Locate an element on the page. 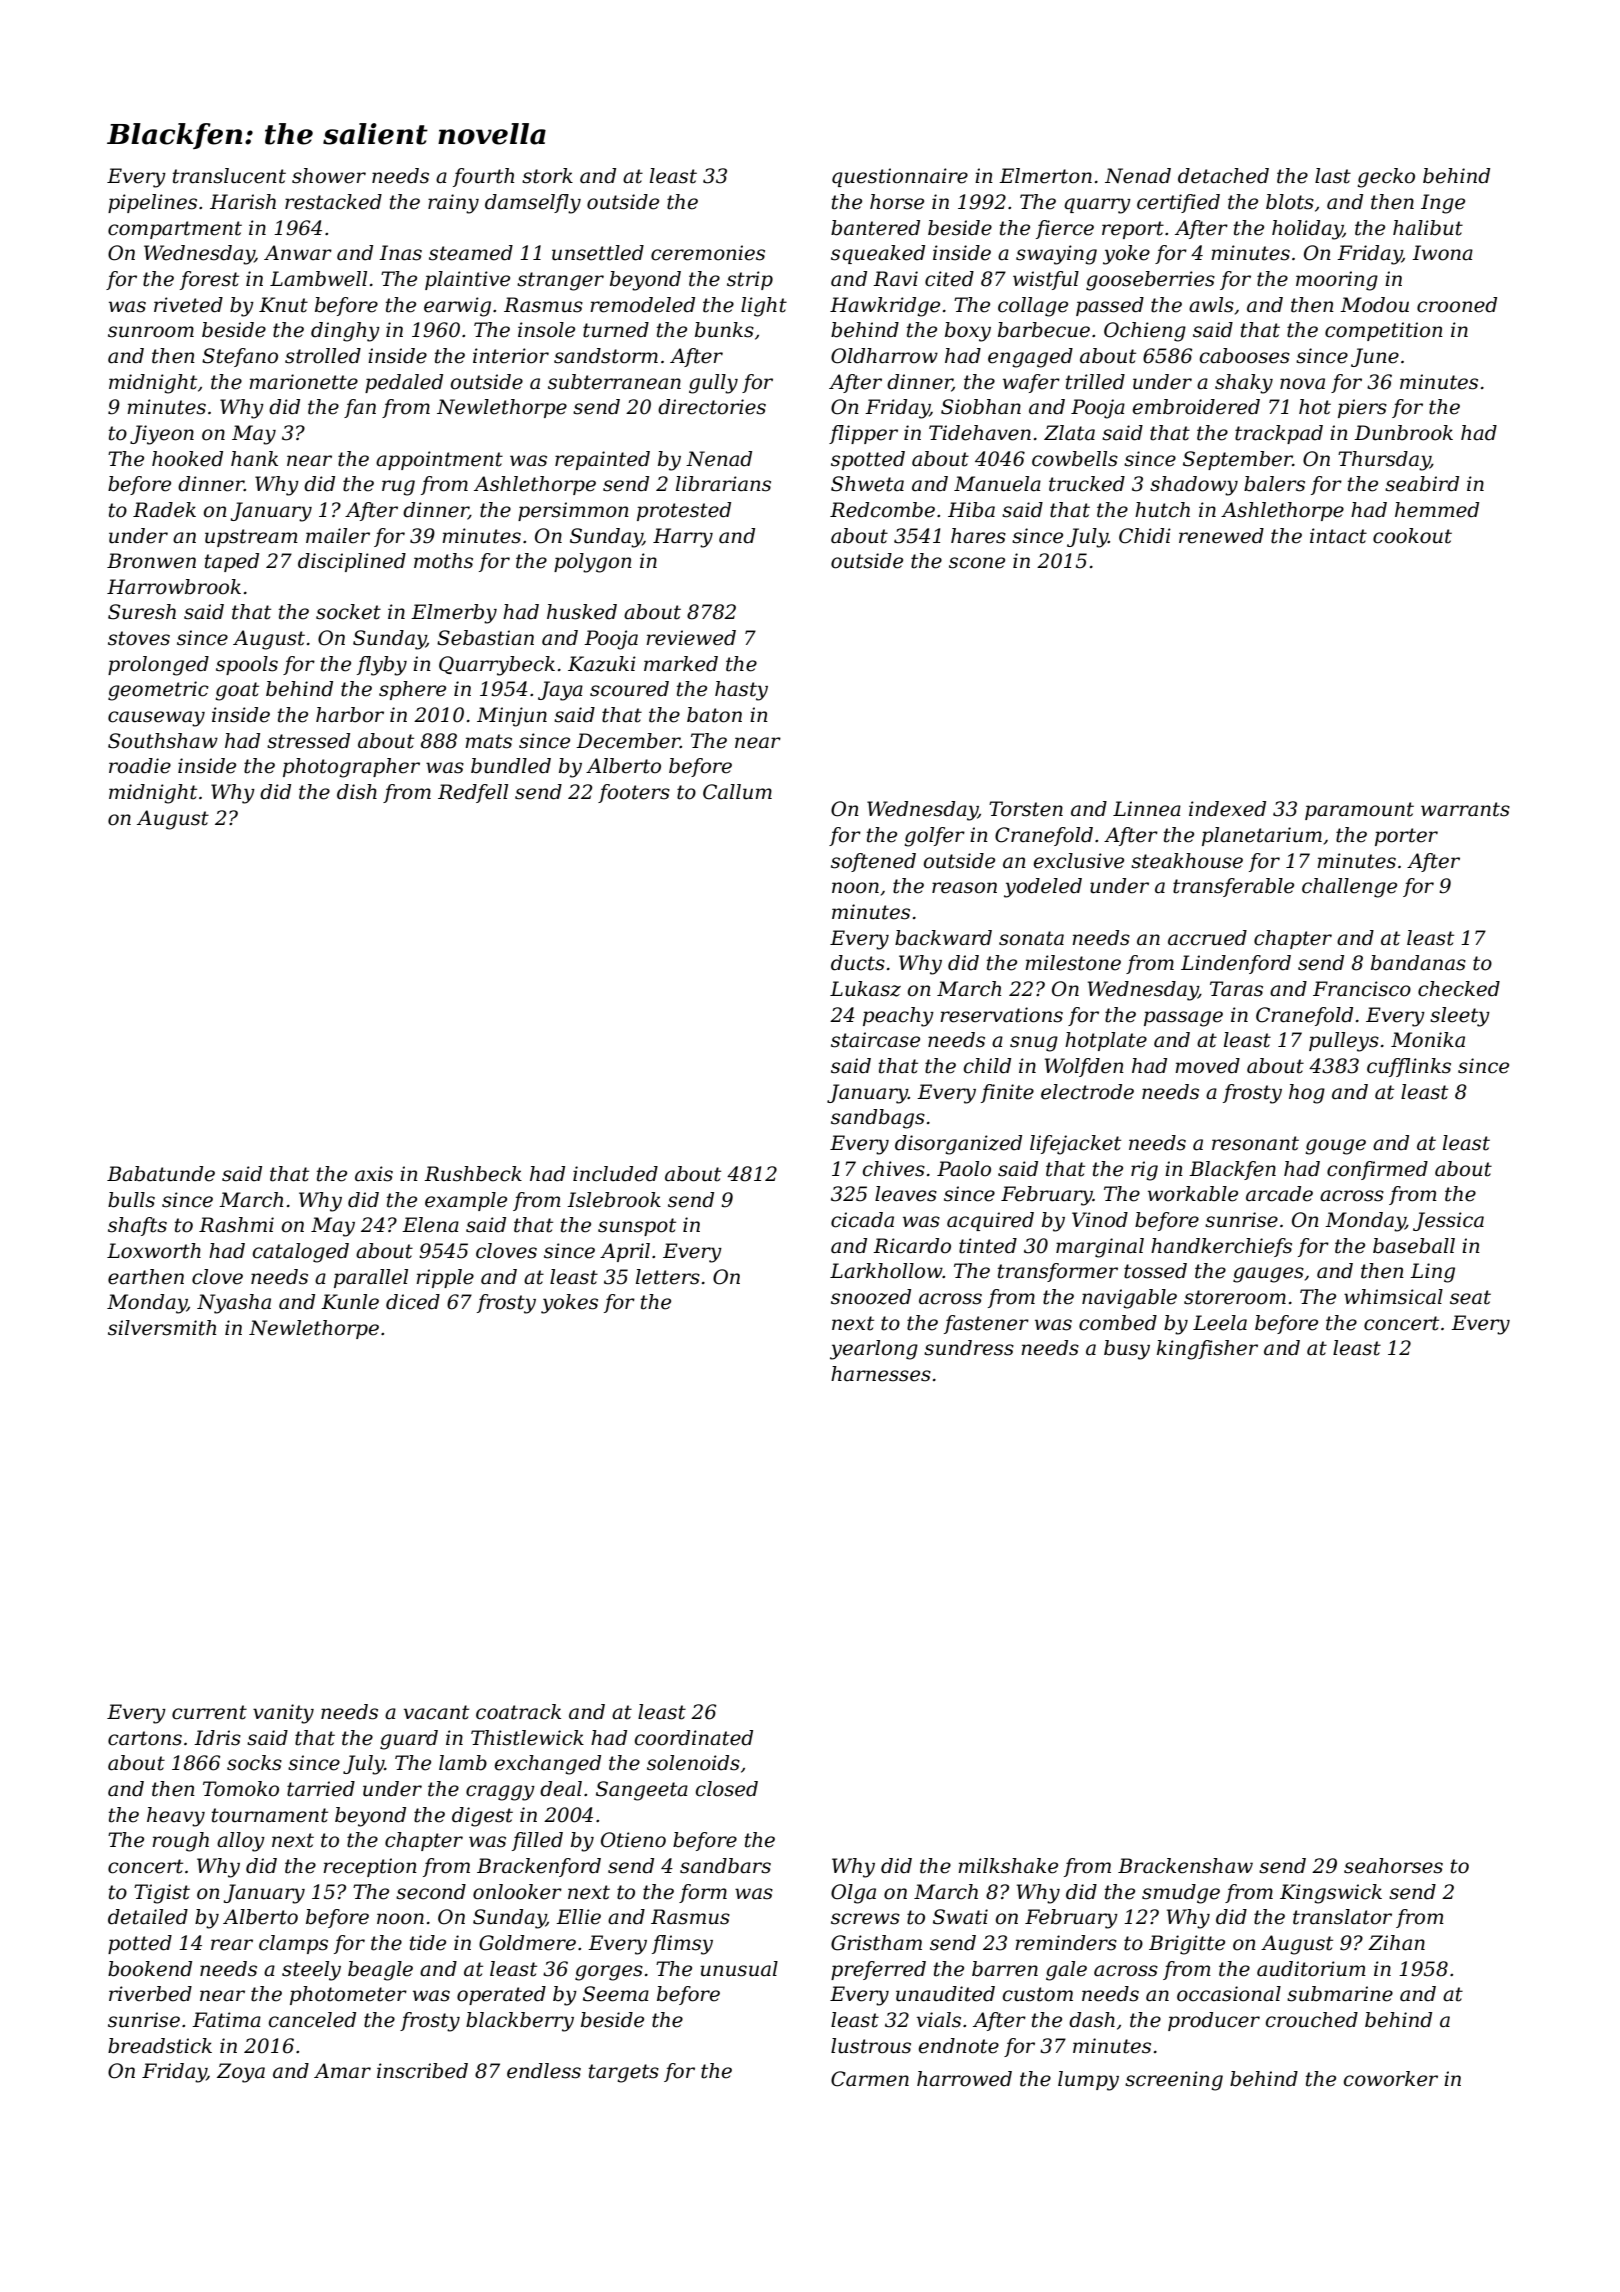  last is located at coordinates (1333, 176).
